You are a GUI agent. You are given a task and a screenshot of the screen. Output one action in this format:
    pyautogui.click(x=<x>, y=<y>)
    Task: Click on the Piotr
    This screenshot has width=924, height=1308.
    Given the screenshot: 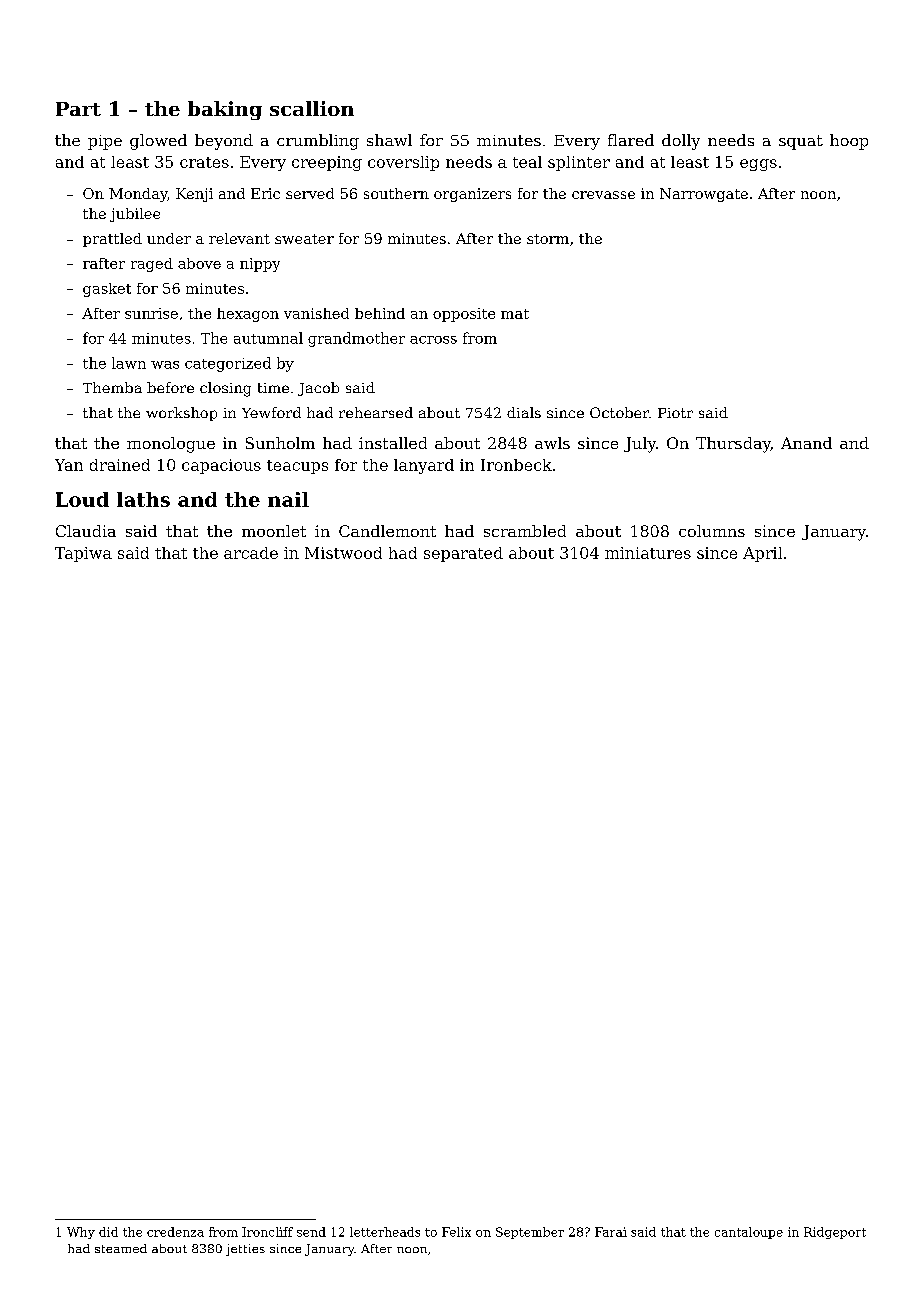 What is the action you would take?
    pyautogui.click(x=675, y=413)
